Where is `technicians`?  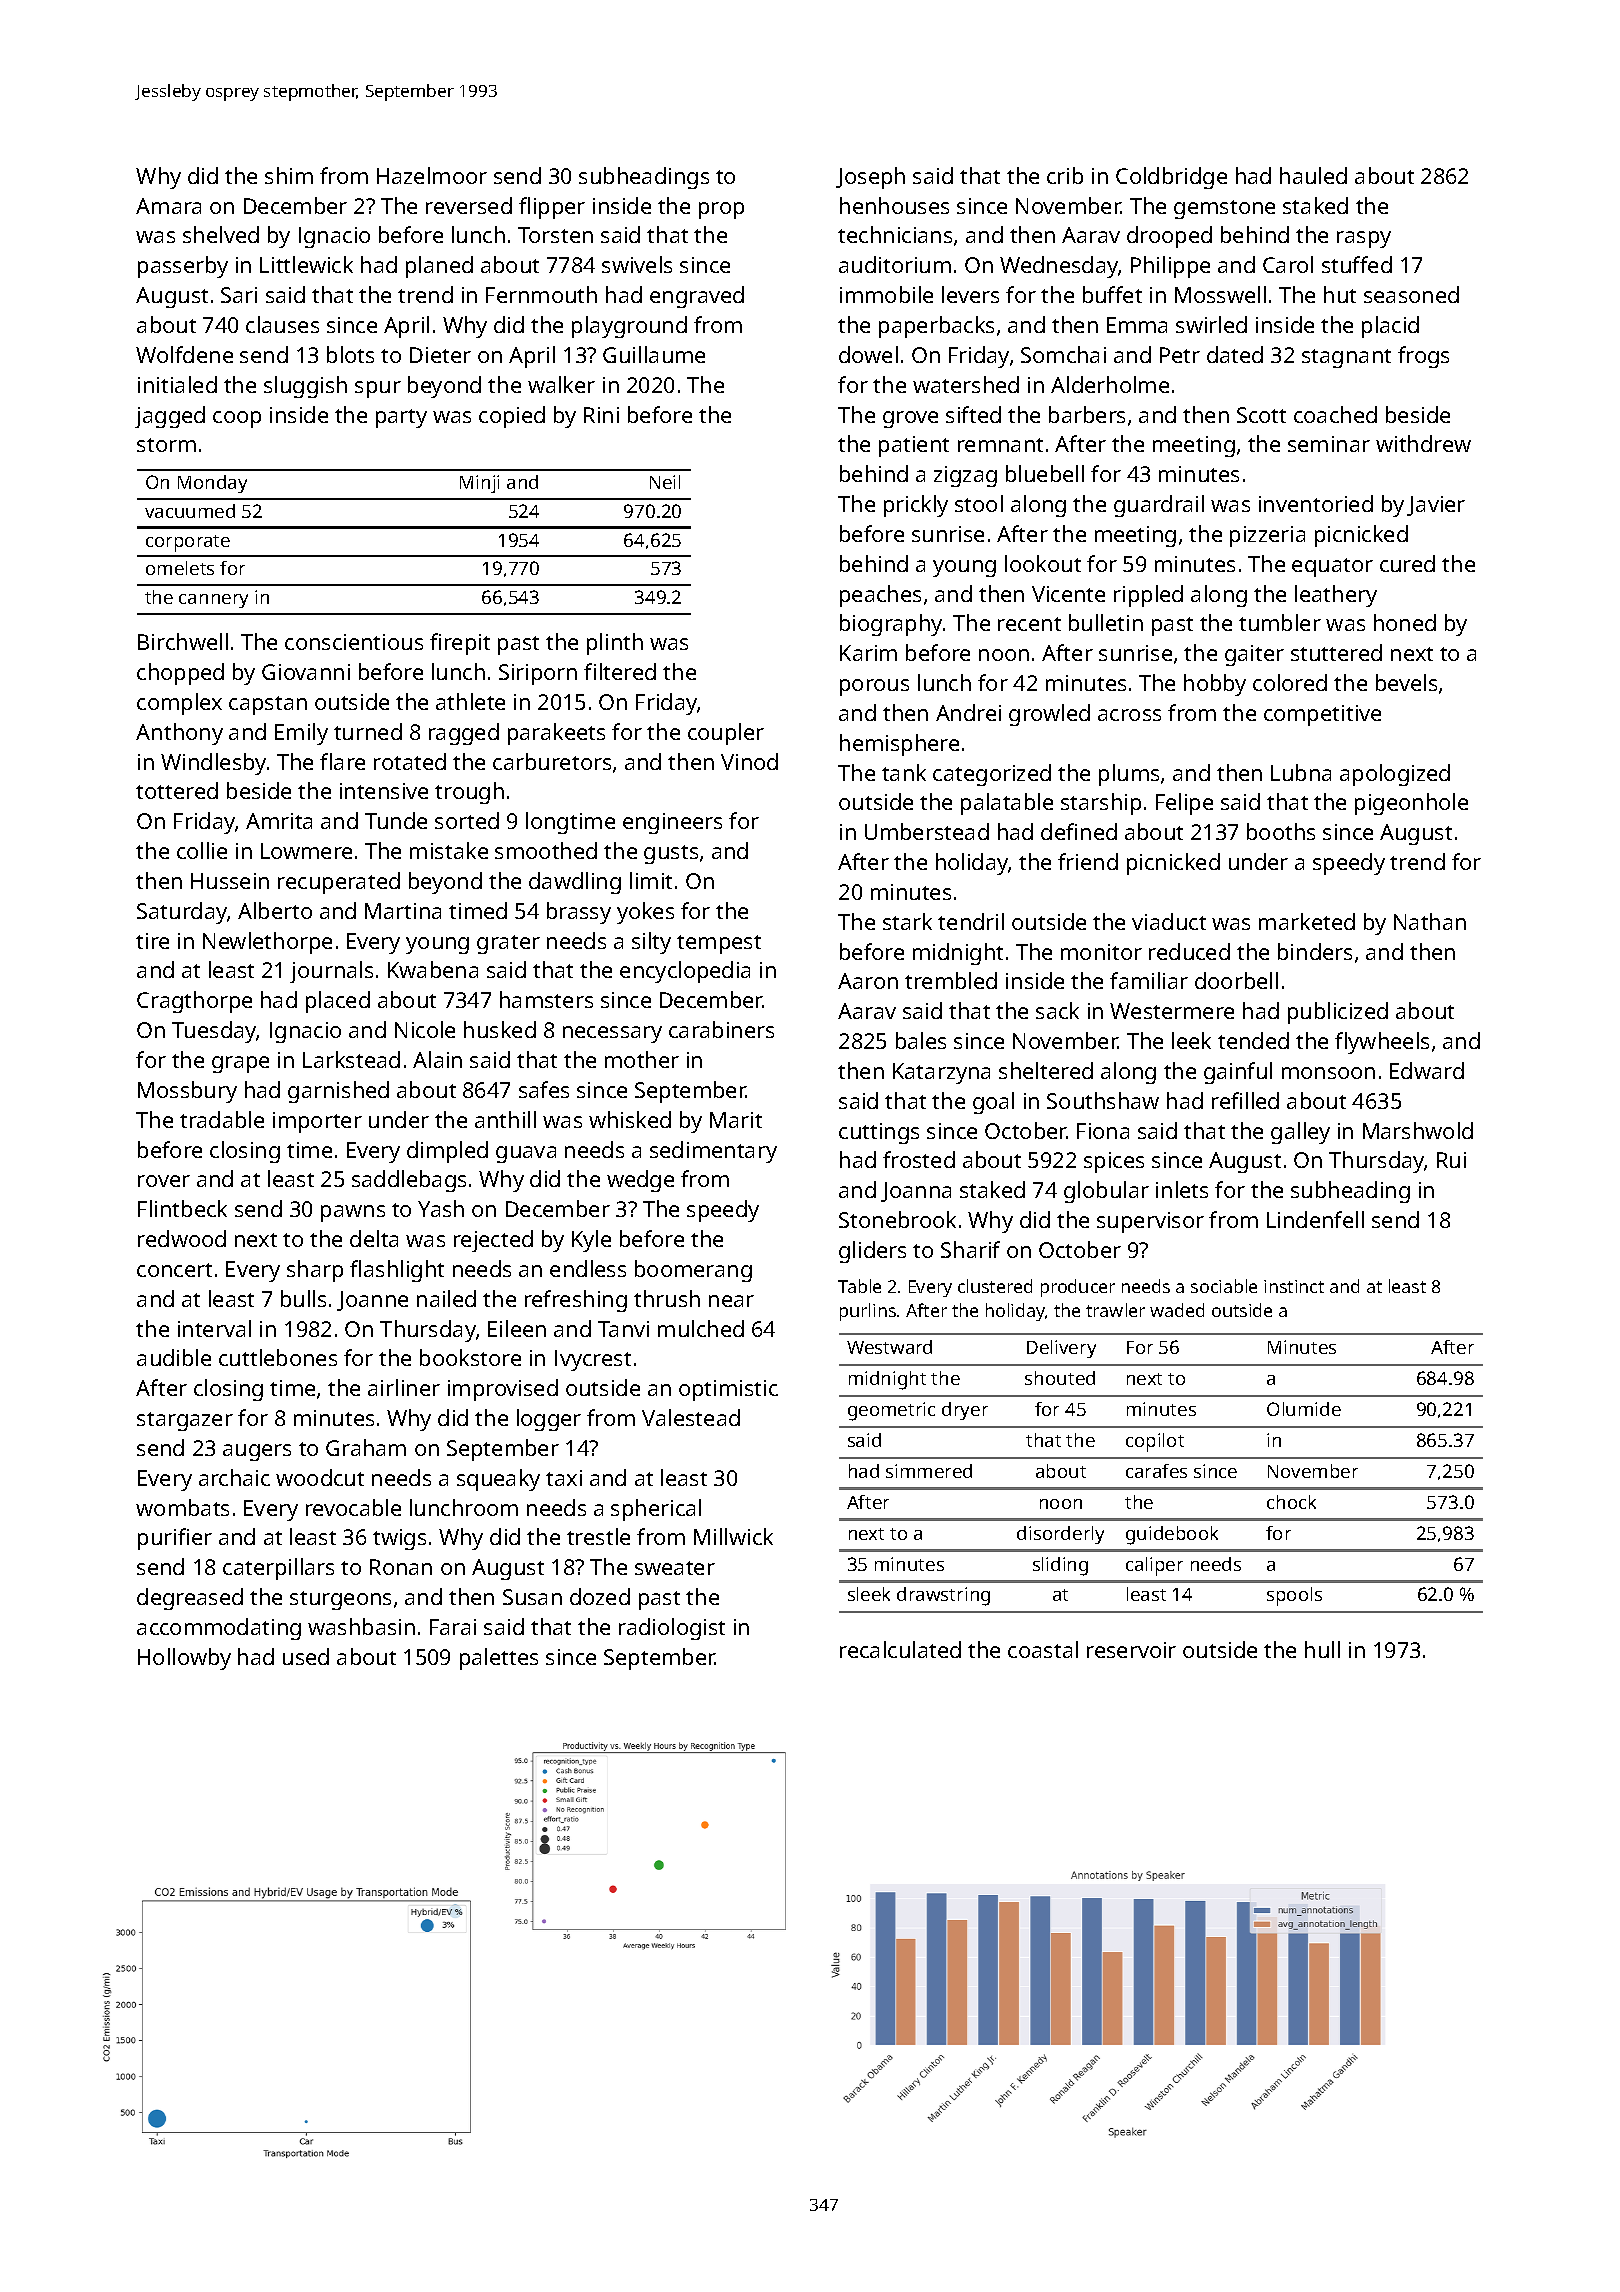 technicians is located at coordinates (895, 234).
